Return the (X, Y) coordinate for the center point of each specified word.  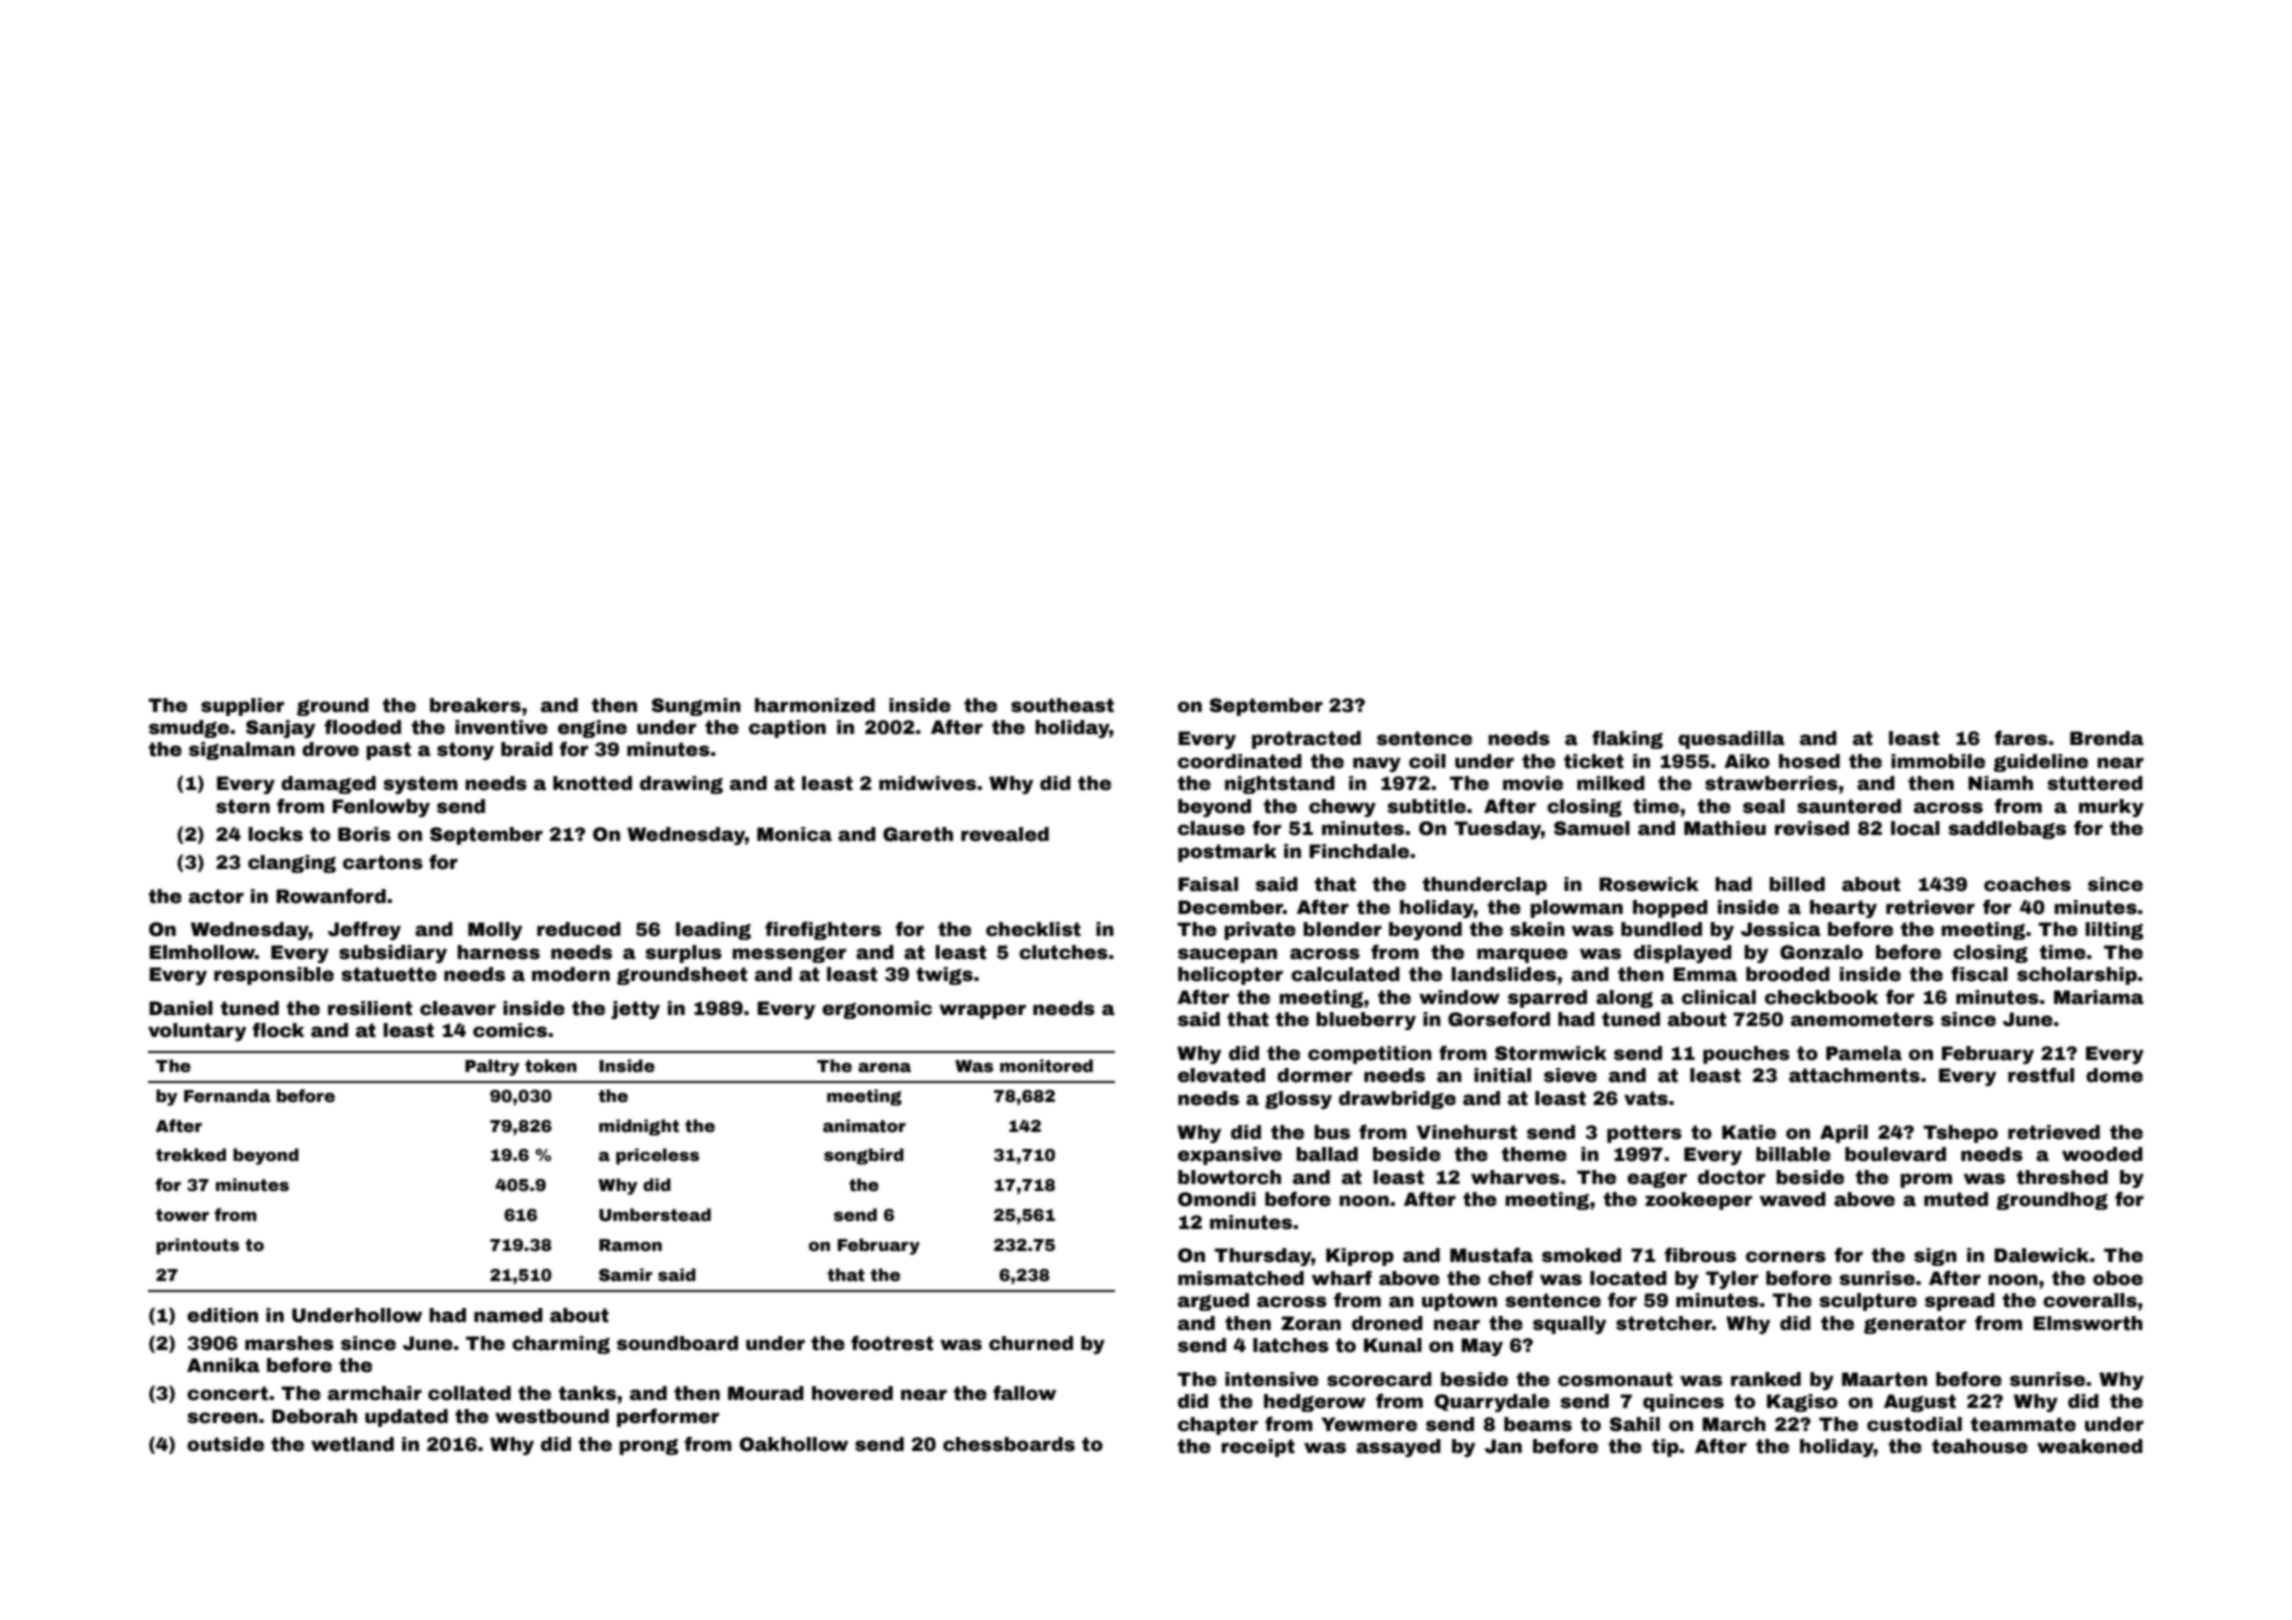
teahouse (1980, 1446)
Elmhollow (202, 952)
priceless (657, 1156)
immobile (1938, 761)
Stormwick (1551, 1053)
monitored (1046, 1066)
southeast (1062, 705)
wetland (352, 1444)
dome (2114, 1075)
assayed (1398, 1448)
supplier (242, 707)
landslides (1504, 974)
